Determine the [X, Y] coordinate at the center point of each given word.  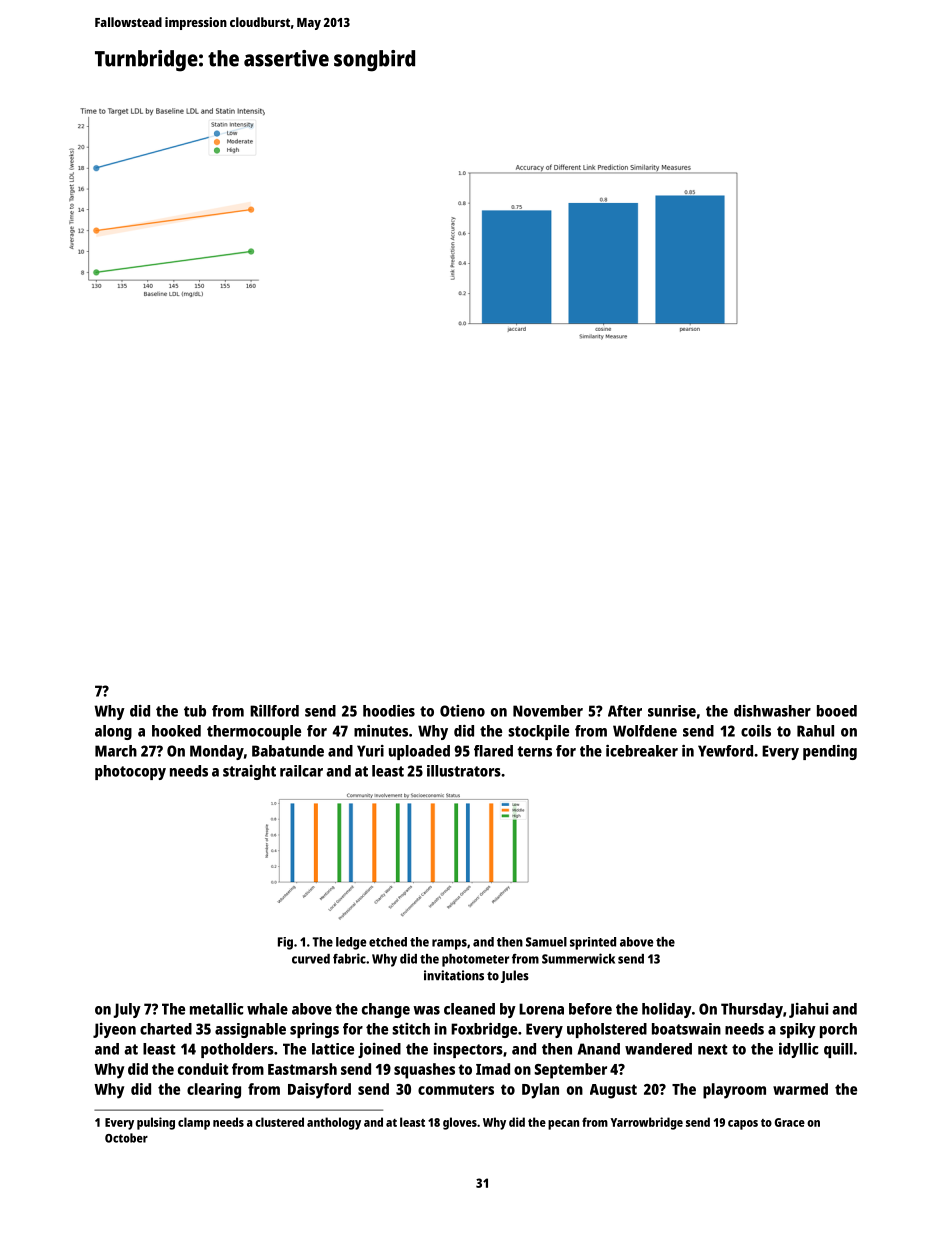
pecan [563, 1125]
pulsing [156, 1123]
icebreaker [642, 751]
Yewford [725, 751]
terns [534, 751]
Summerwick [578, 958]
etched [388, 942]
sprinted [593, 943]
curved [311, 959]
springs [314, 1030]
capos [743, 1125]
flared [493, 751]
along [113, 732]
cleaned [469, 1009]
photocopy [130, 772]
